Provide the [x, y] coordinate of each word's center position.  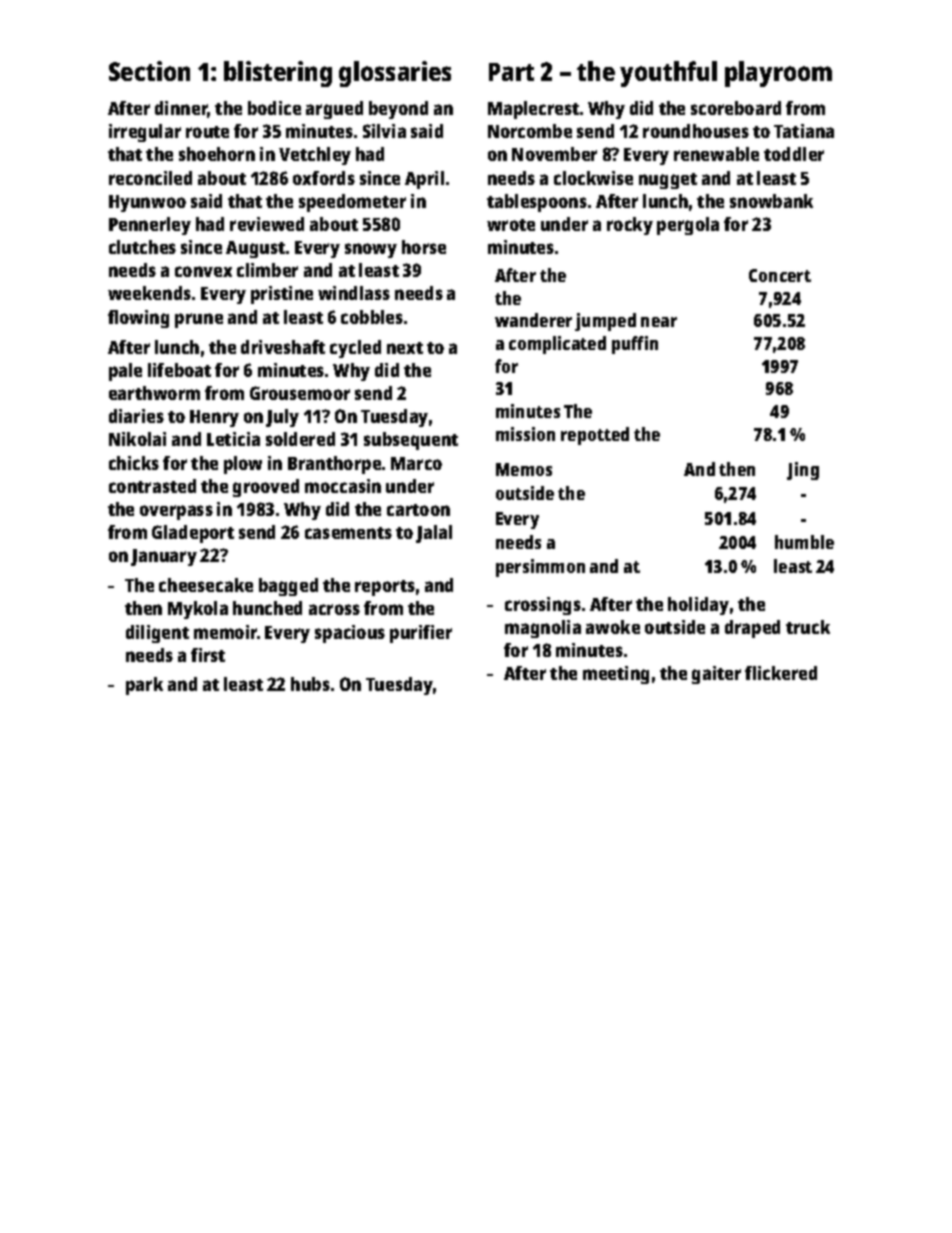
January [164, 557]
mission [525, 434]
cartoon [418, 510]
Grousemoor [300, 393]
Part [511, 72]
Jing [803, 471]
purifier [421, 634]
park [144, 686]
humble [804, 542]
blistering [278, 74]
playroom [778, 74]
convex [203, 271]
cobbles [372, 317]
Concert [780, 275]
